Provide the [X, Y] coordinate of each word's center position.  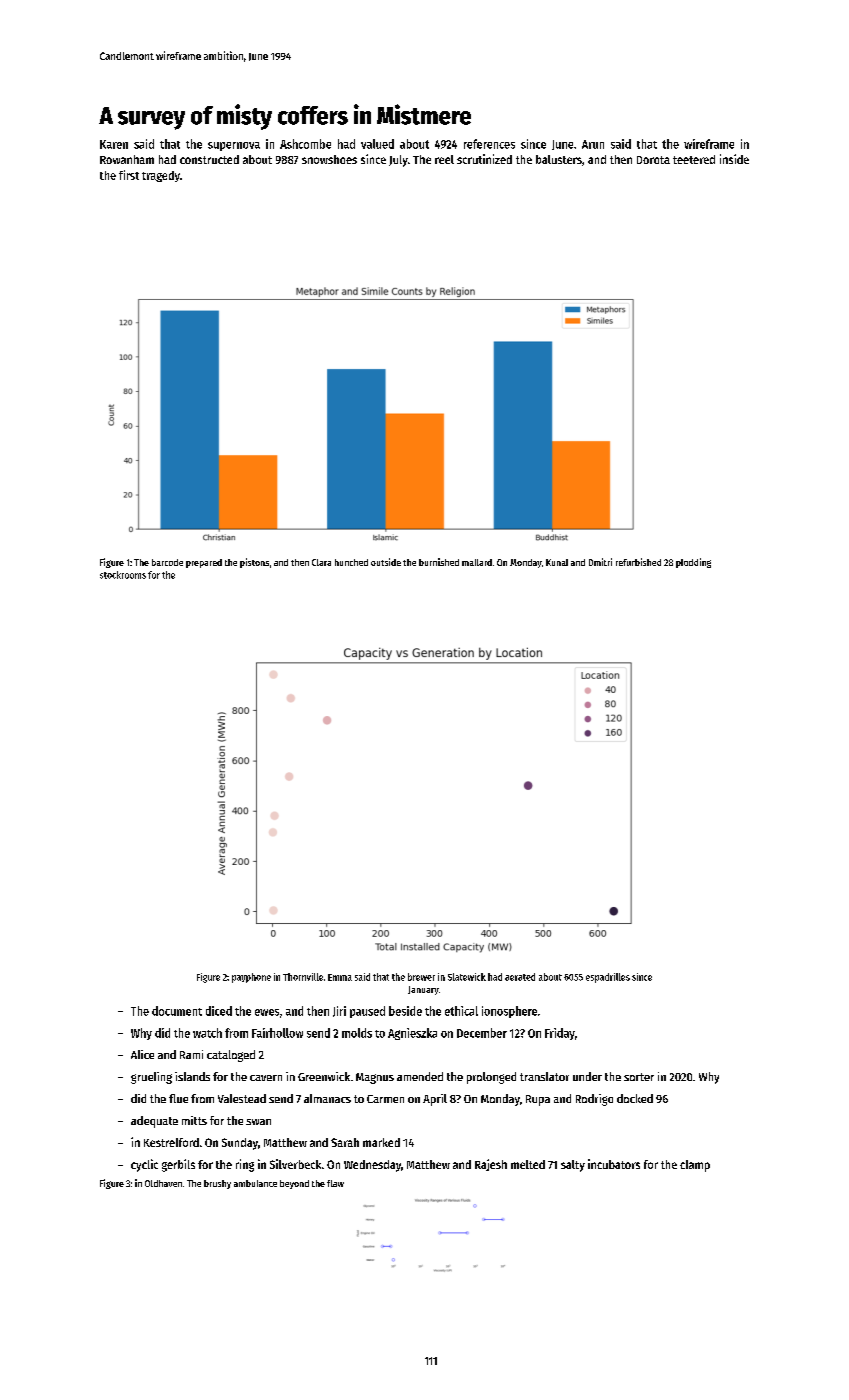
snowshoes [329, 159]
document [177, 1011]
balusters [559, 159]
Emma [340, 977]
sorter [639, 1077]
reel [444, 159]
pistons [254, 563]
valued [377, 144]
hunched [351, 562]
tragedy [161, 176]
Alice [142, 1054]
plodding [693, 563]
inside [734, 159]
